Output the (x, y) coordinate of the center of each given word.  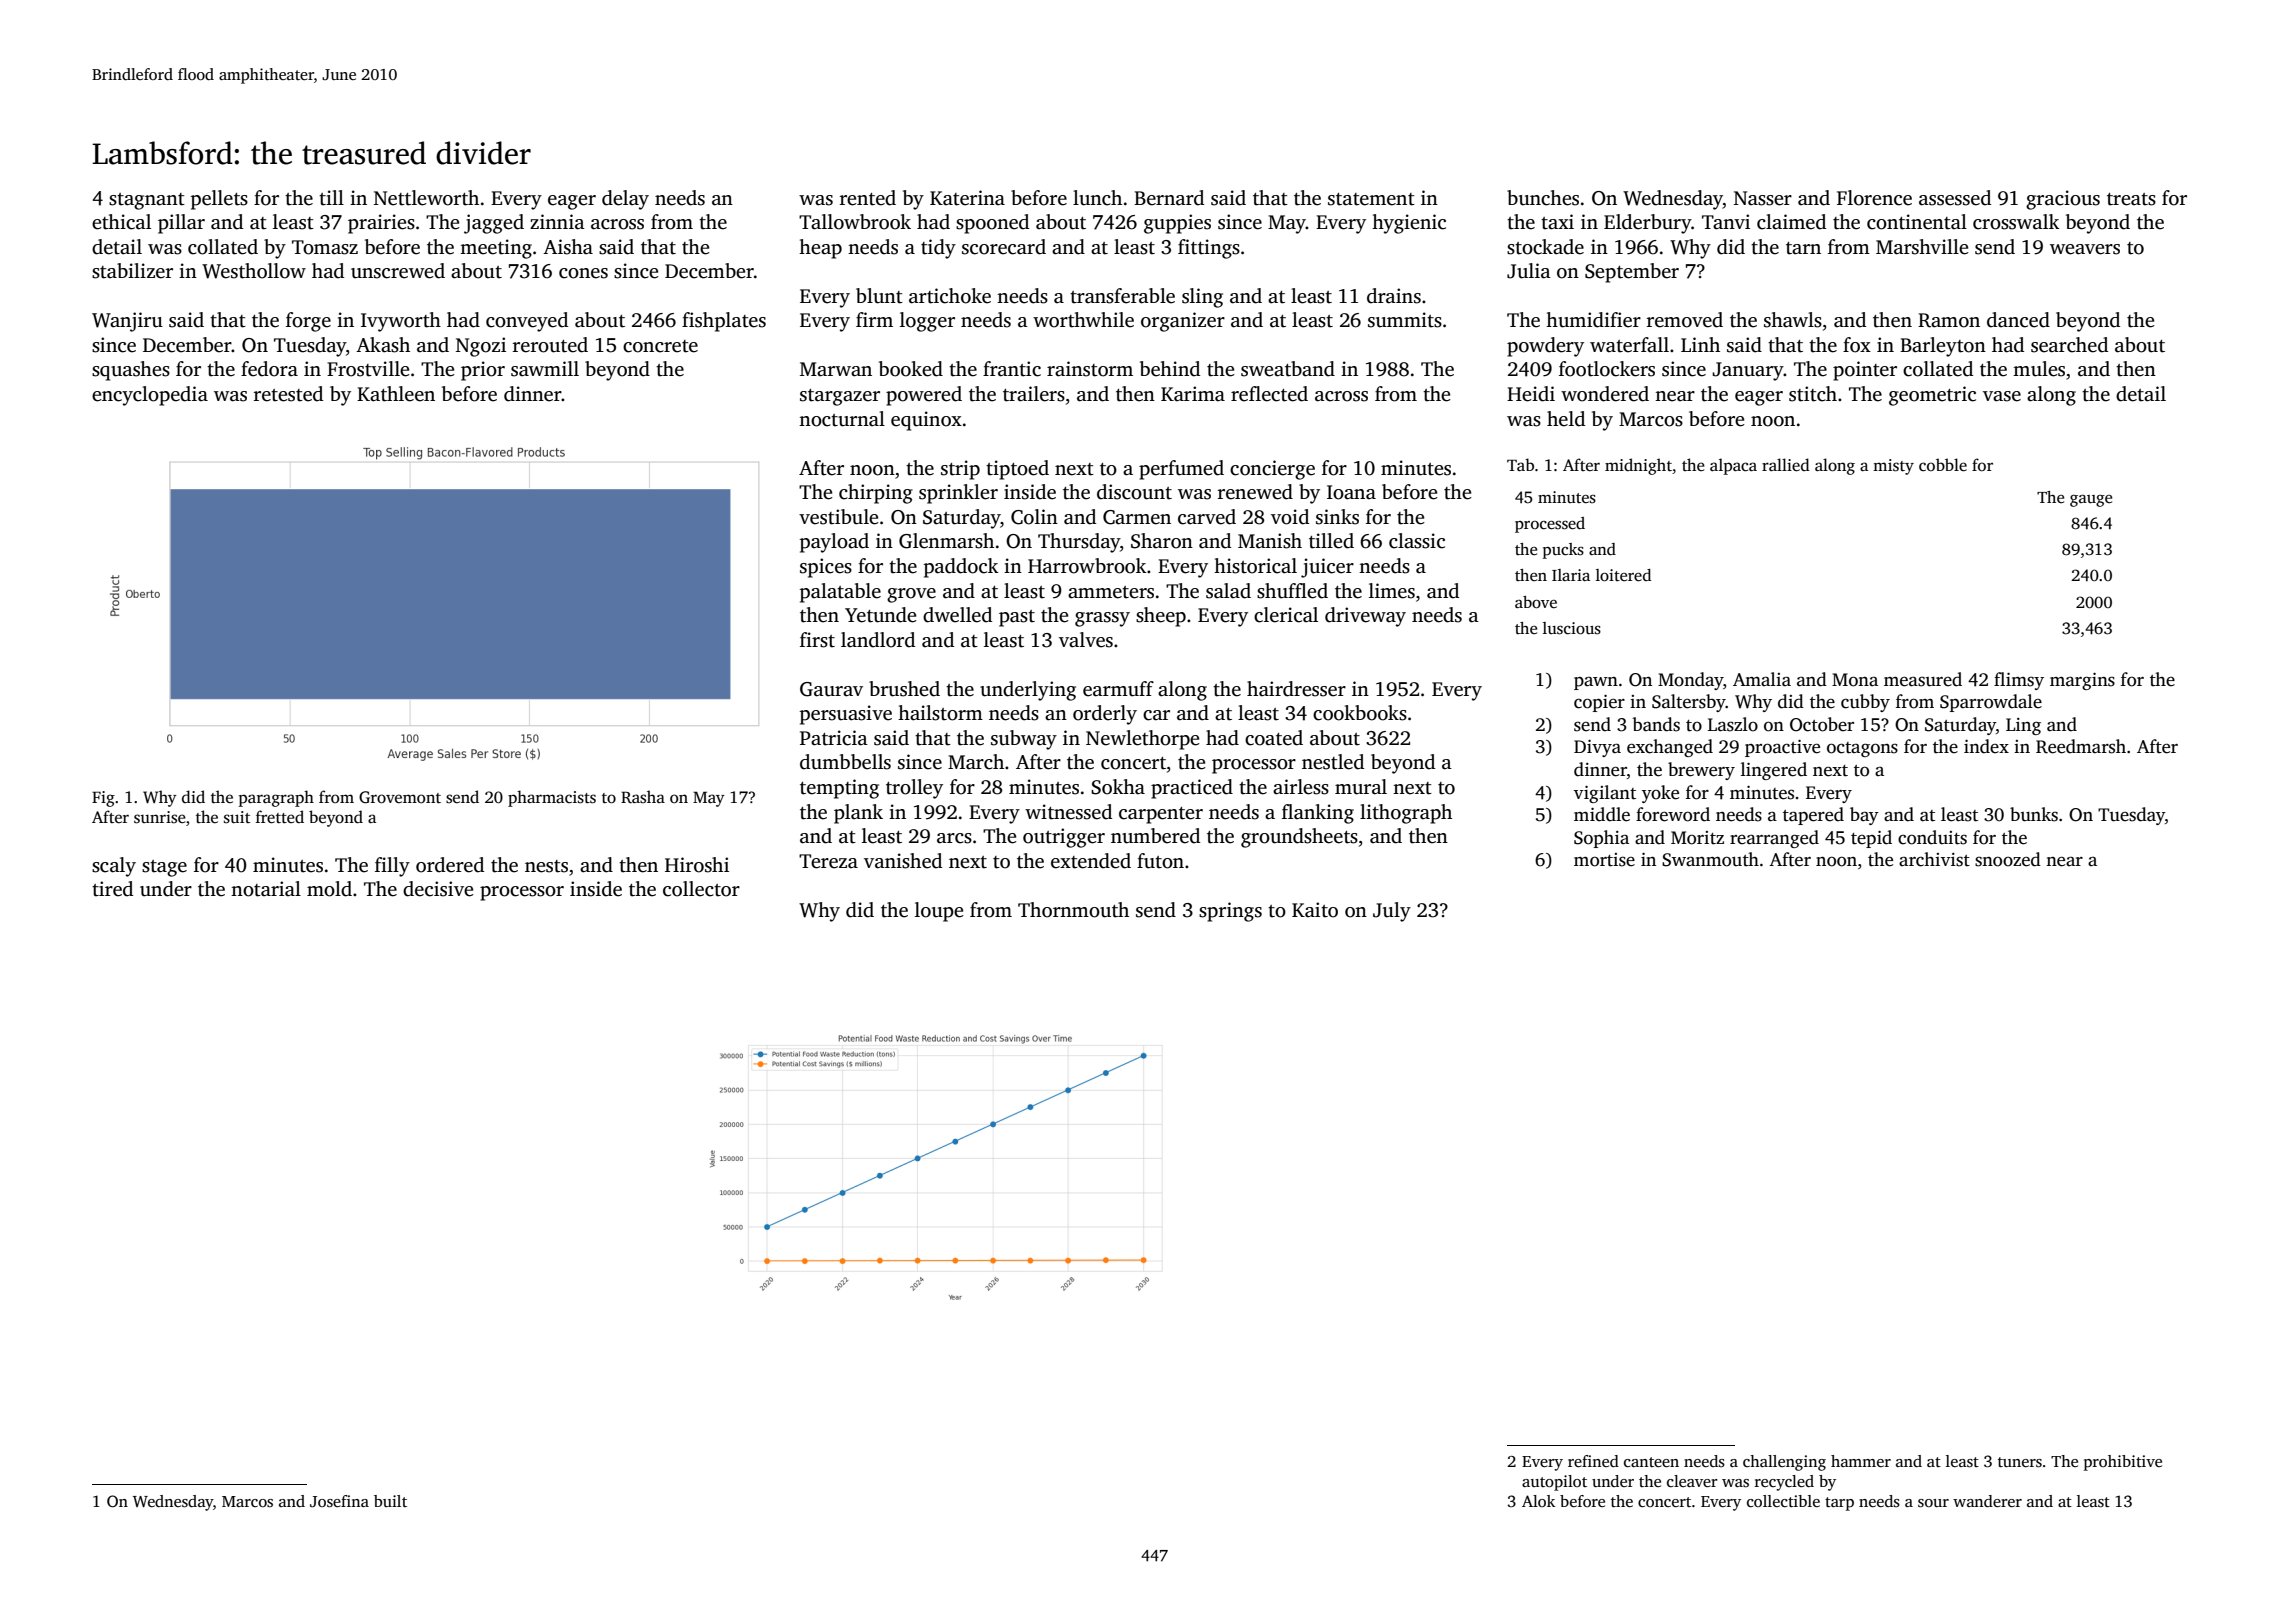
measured (1923, 679)
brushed (904, 689)
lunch (1097, 198)
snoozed (2008, 859)
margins (2082, 681)
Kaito (1315, 910)
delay (625, 200)
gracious (2063, 200)
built (390, 1501)
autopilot (1554, 1483)
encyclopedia (150, 396)
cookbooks (1360, 713)
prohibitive (2123, 1463)
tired (112, 889)
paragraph (276, 798)
